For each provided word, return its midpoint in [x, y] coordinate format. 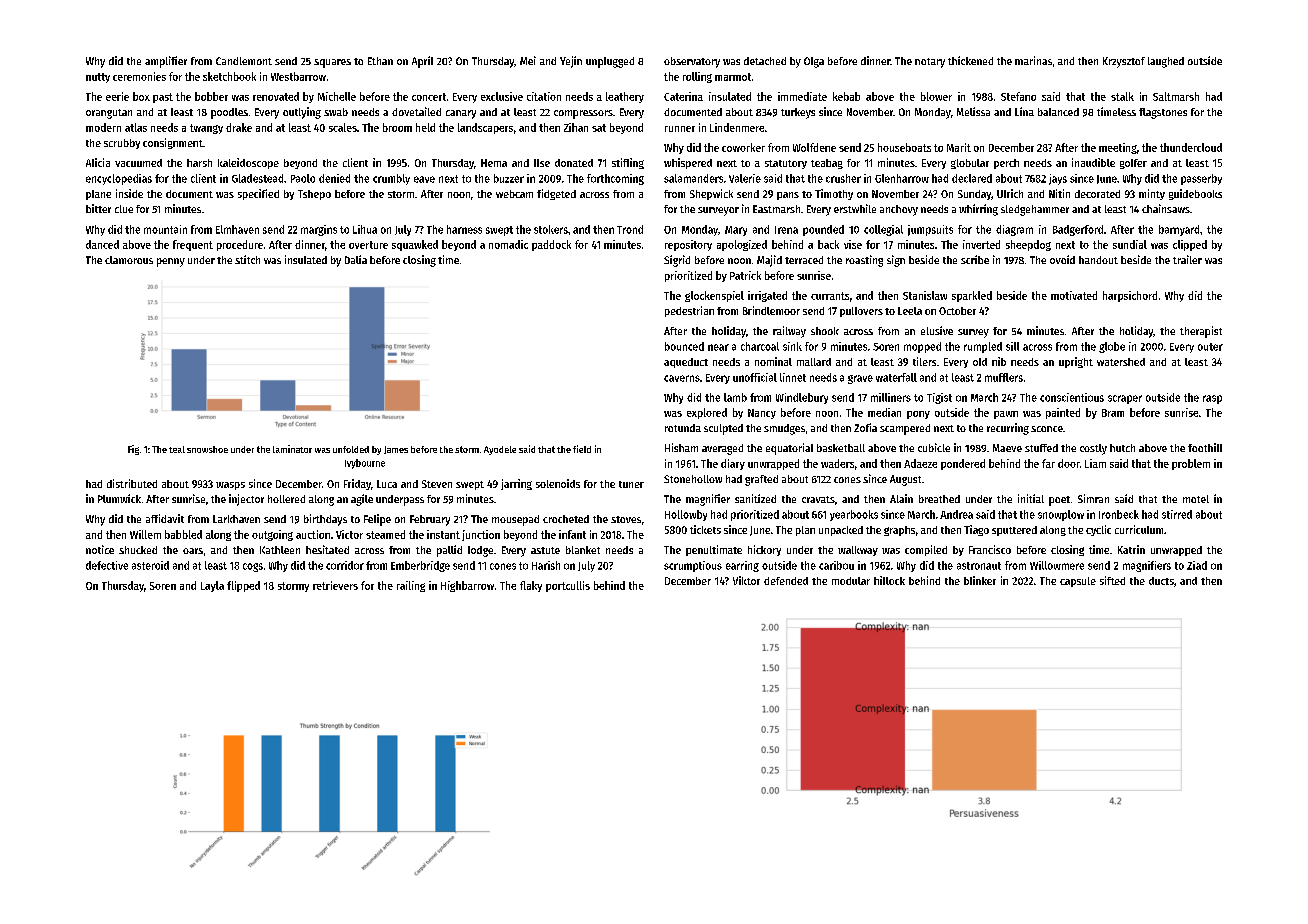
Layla [212, 586]
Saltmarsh [1176, 96]
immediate [802, 96]
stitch [247, 259]
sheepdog [1028, 245]
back [828, 244]
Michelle [337, 96]
